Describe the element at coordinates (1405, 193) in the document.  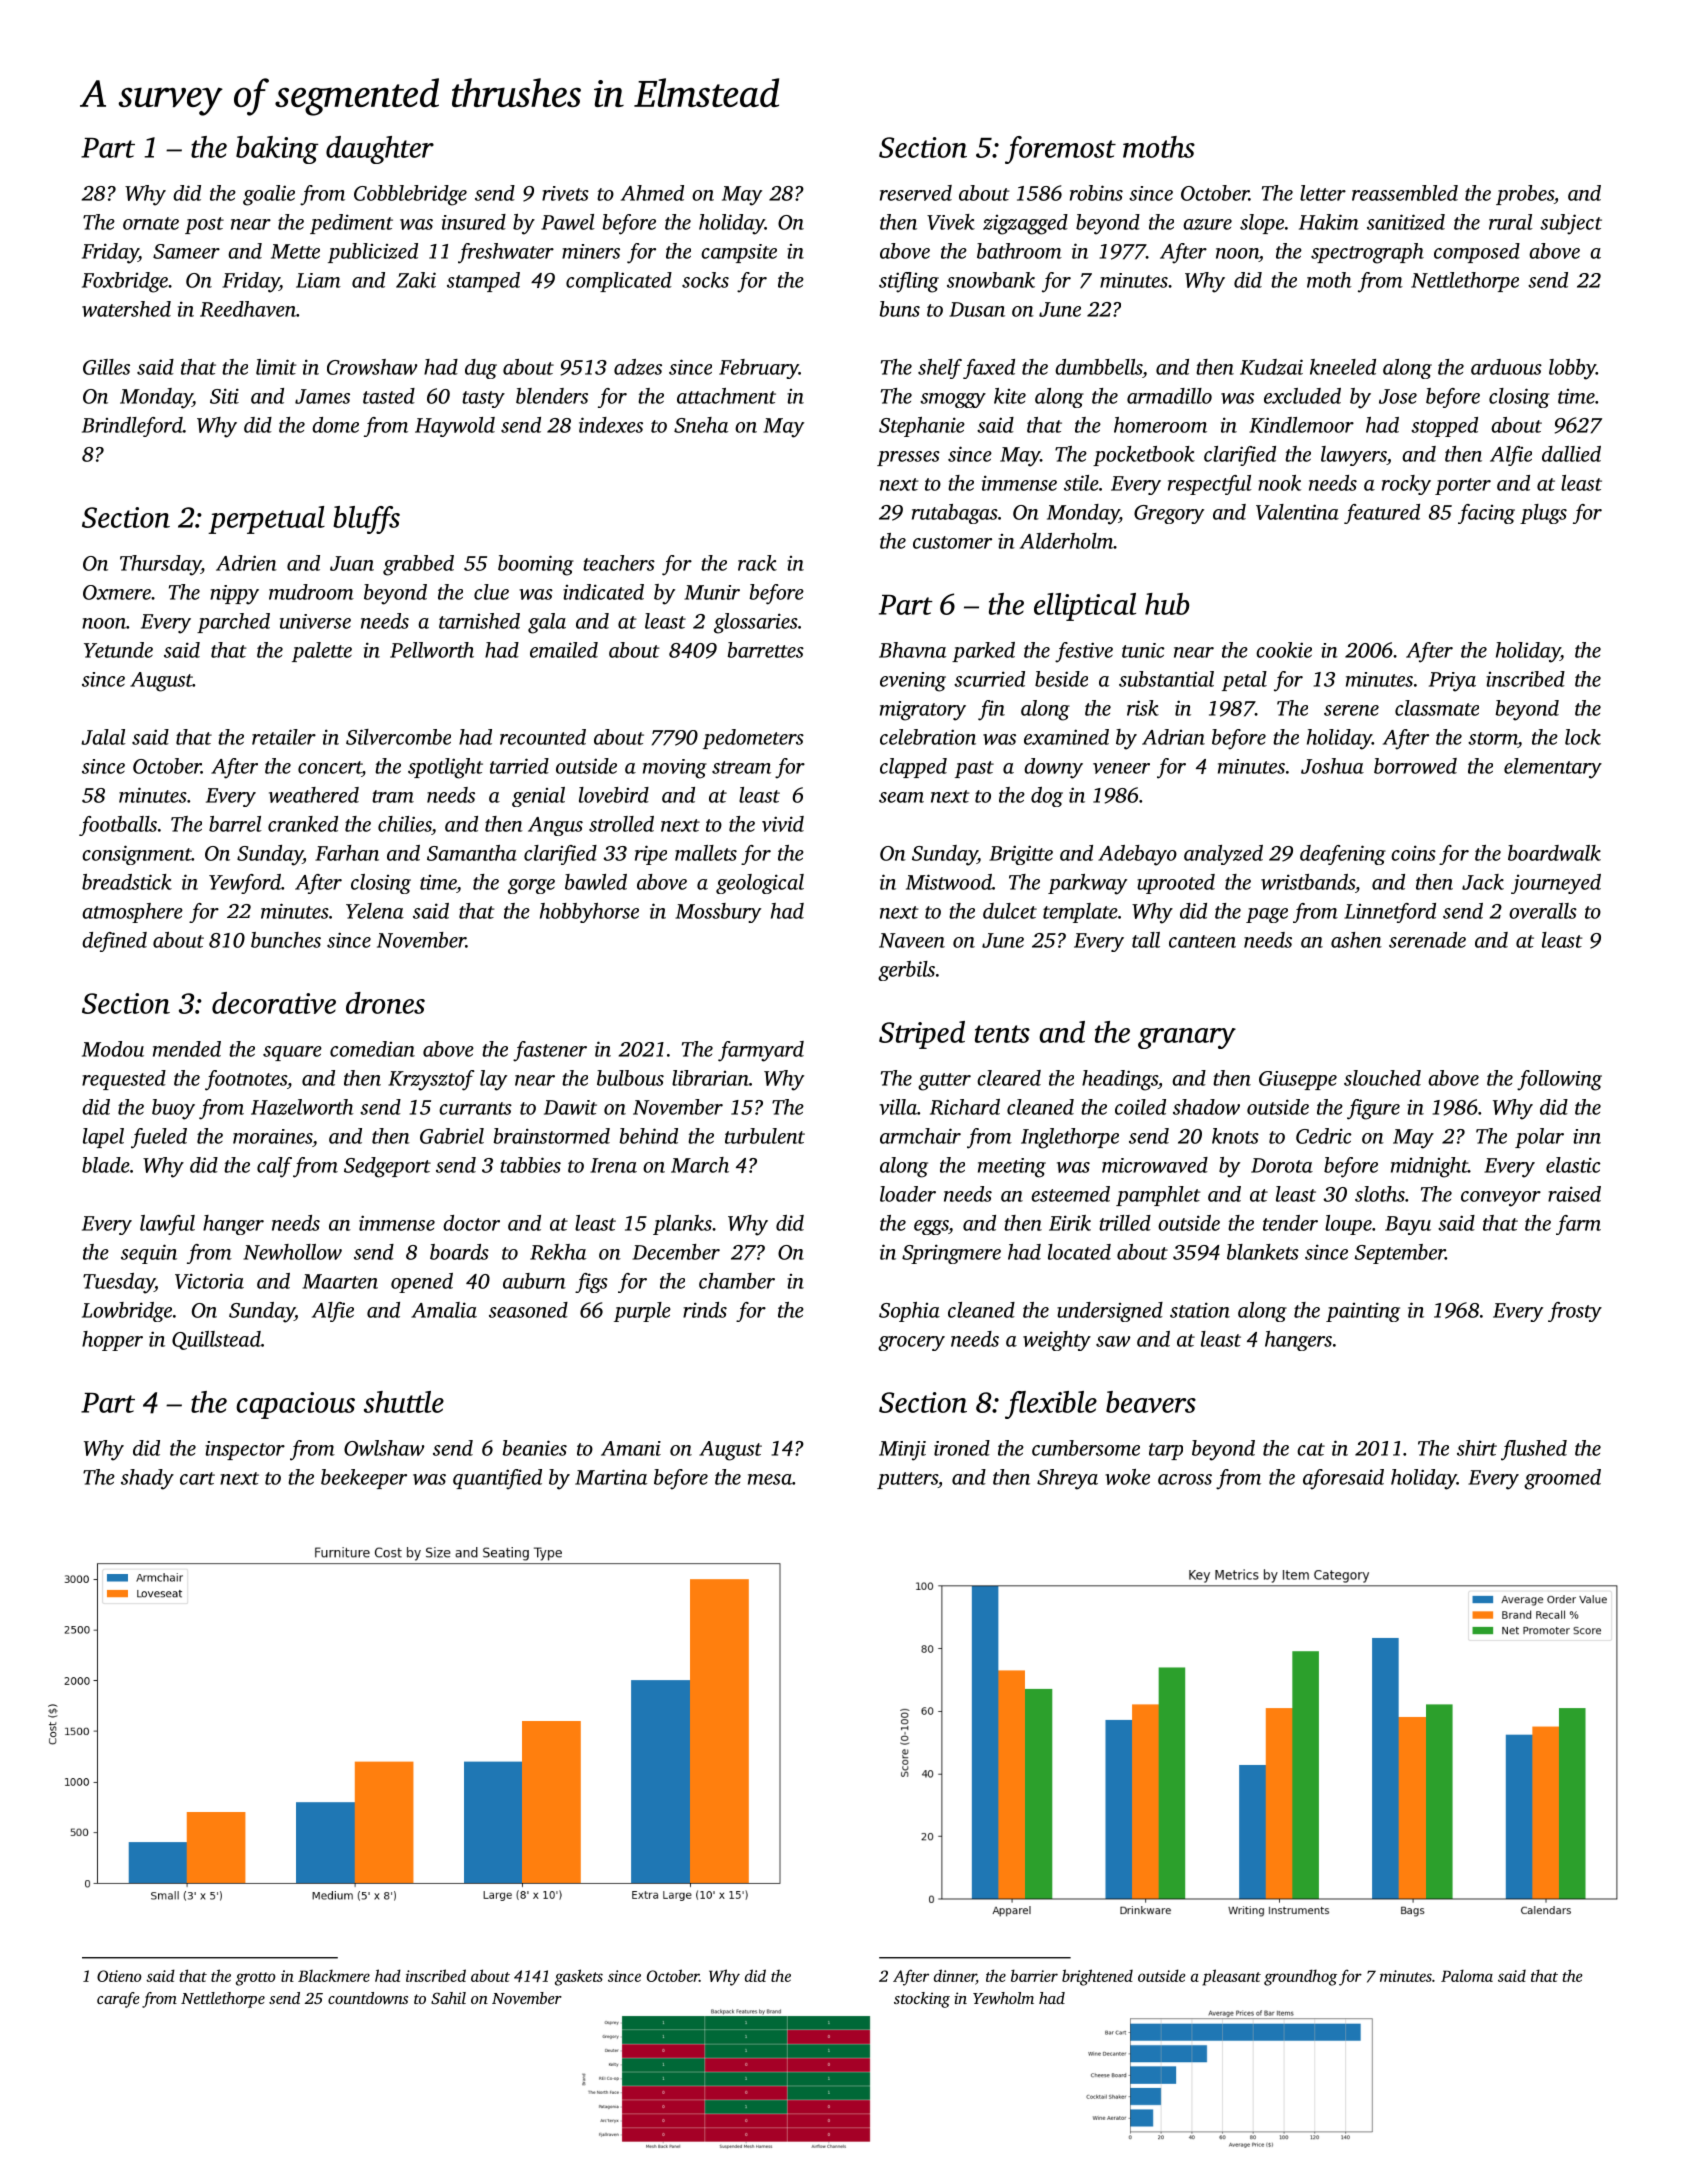
I see `reassembled` at that location.
